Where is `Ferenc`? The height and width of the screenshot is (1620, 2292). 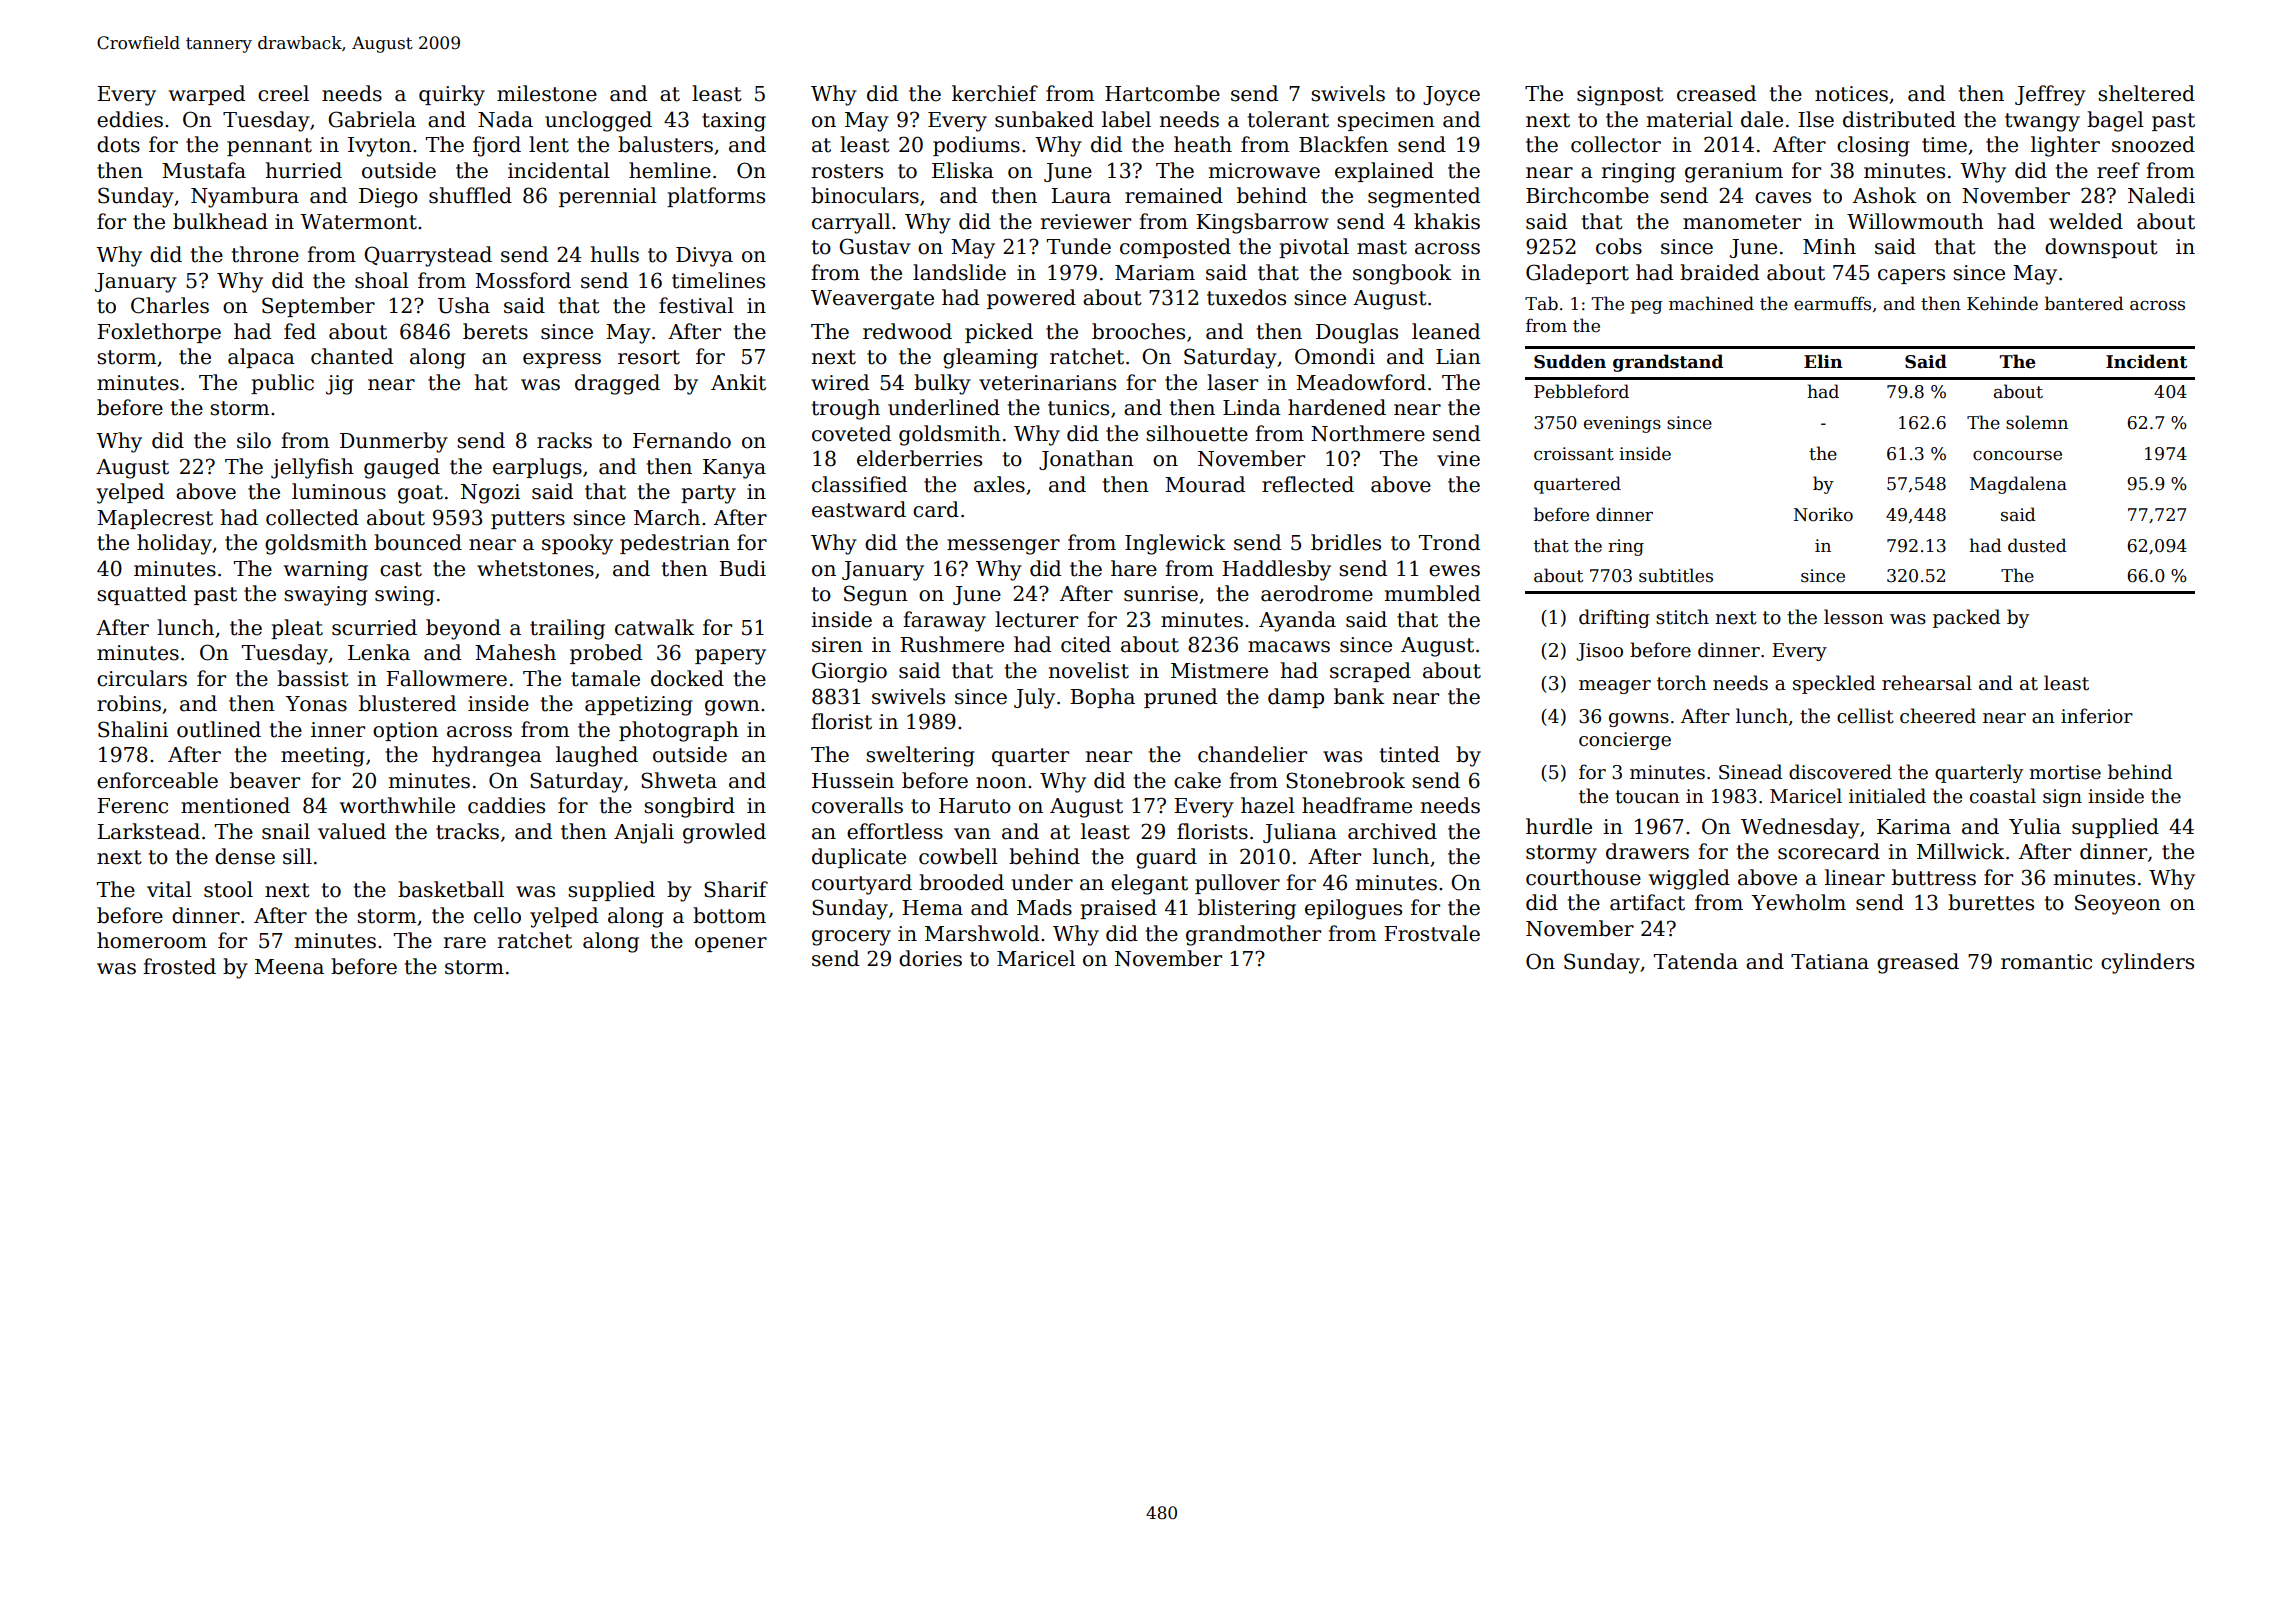 Ferenc is located at coordinates (132, 806).
